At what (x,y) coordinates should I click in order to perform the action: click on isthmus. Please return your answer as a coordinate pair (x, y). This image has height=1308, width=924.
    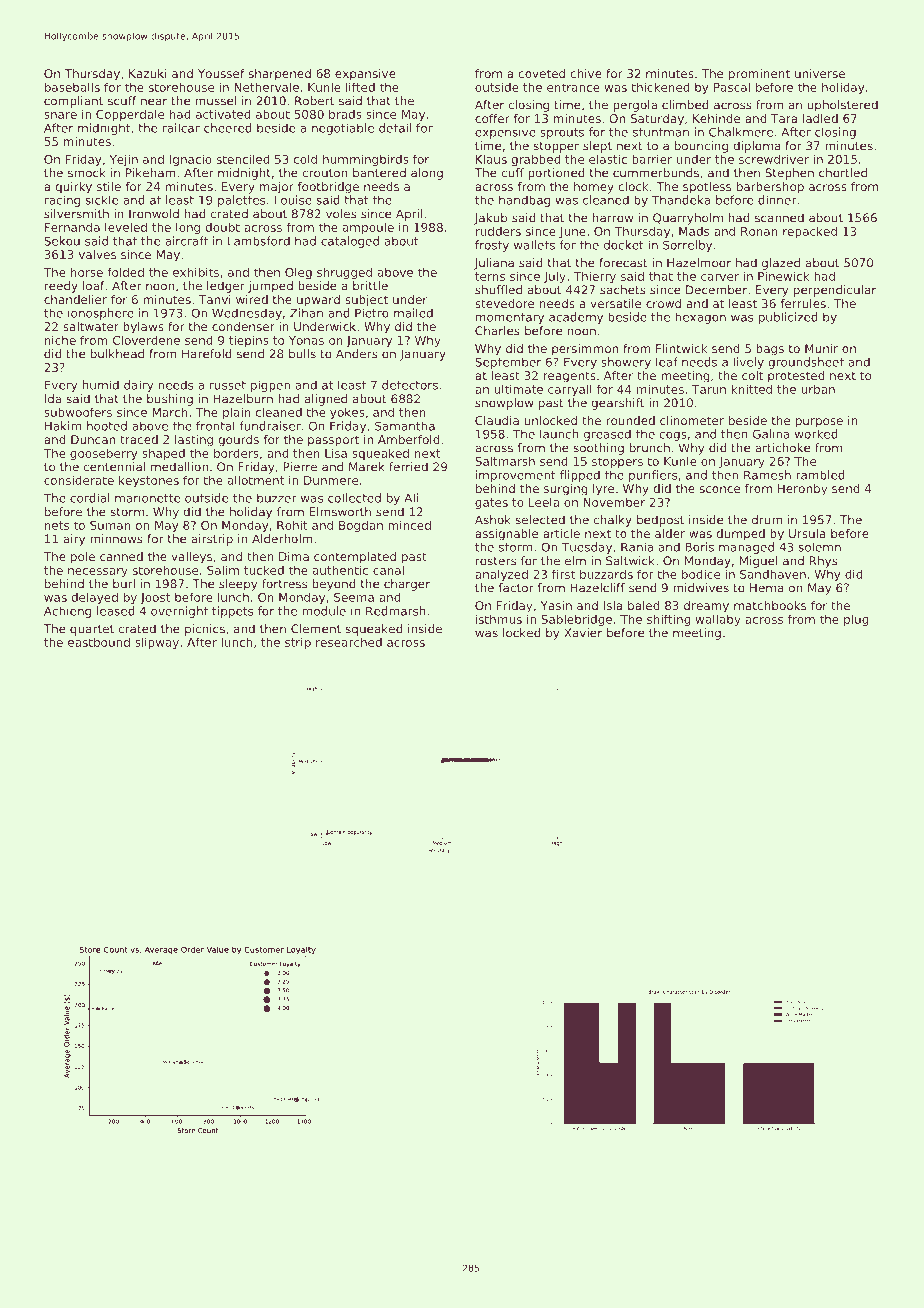
    Looking at the image, I should click on (499, 619).
